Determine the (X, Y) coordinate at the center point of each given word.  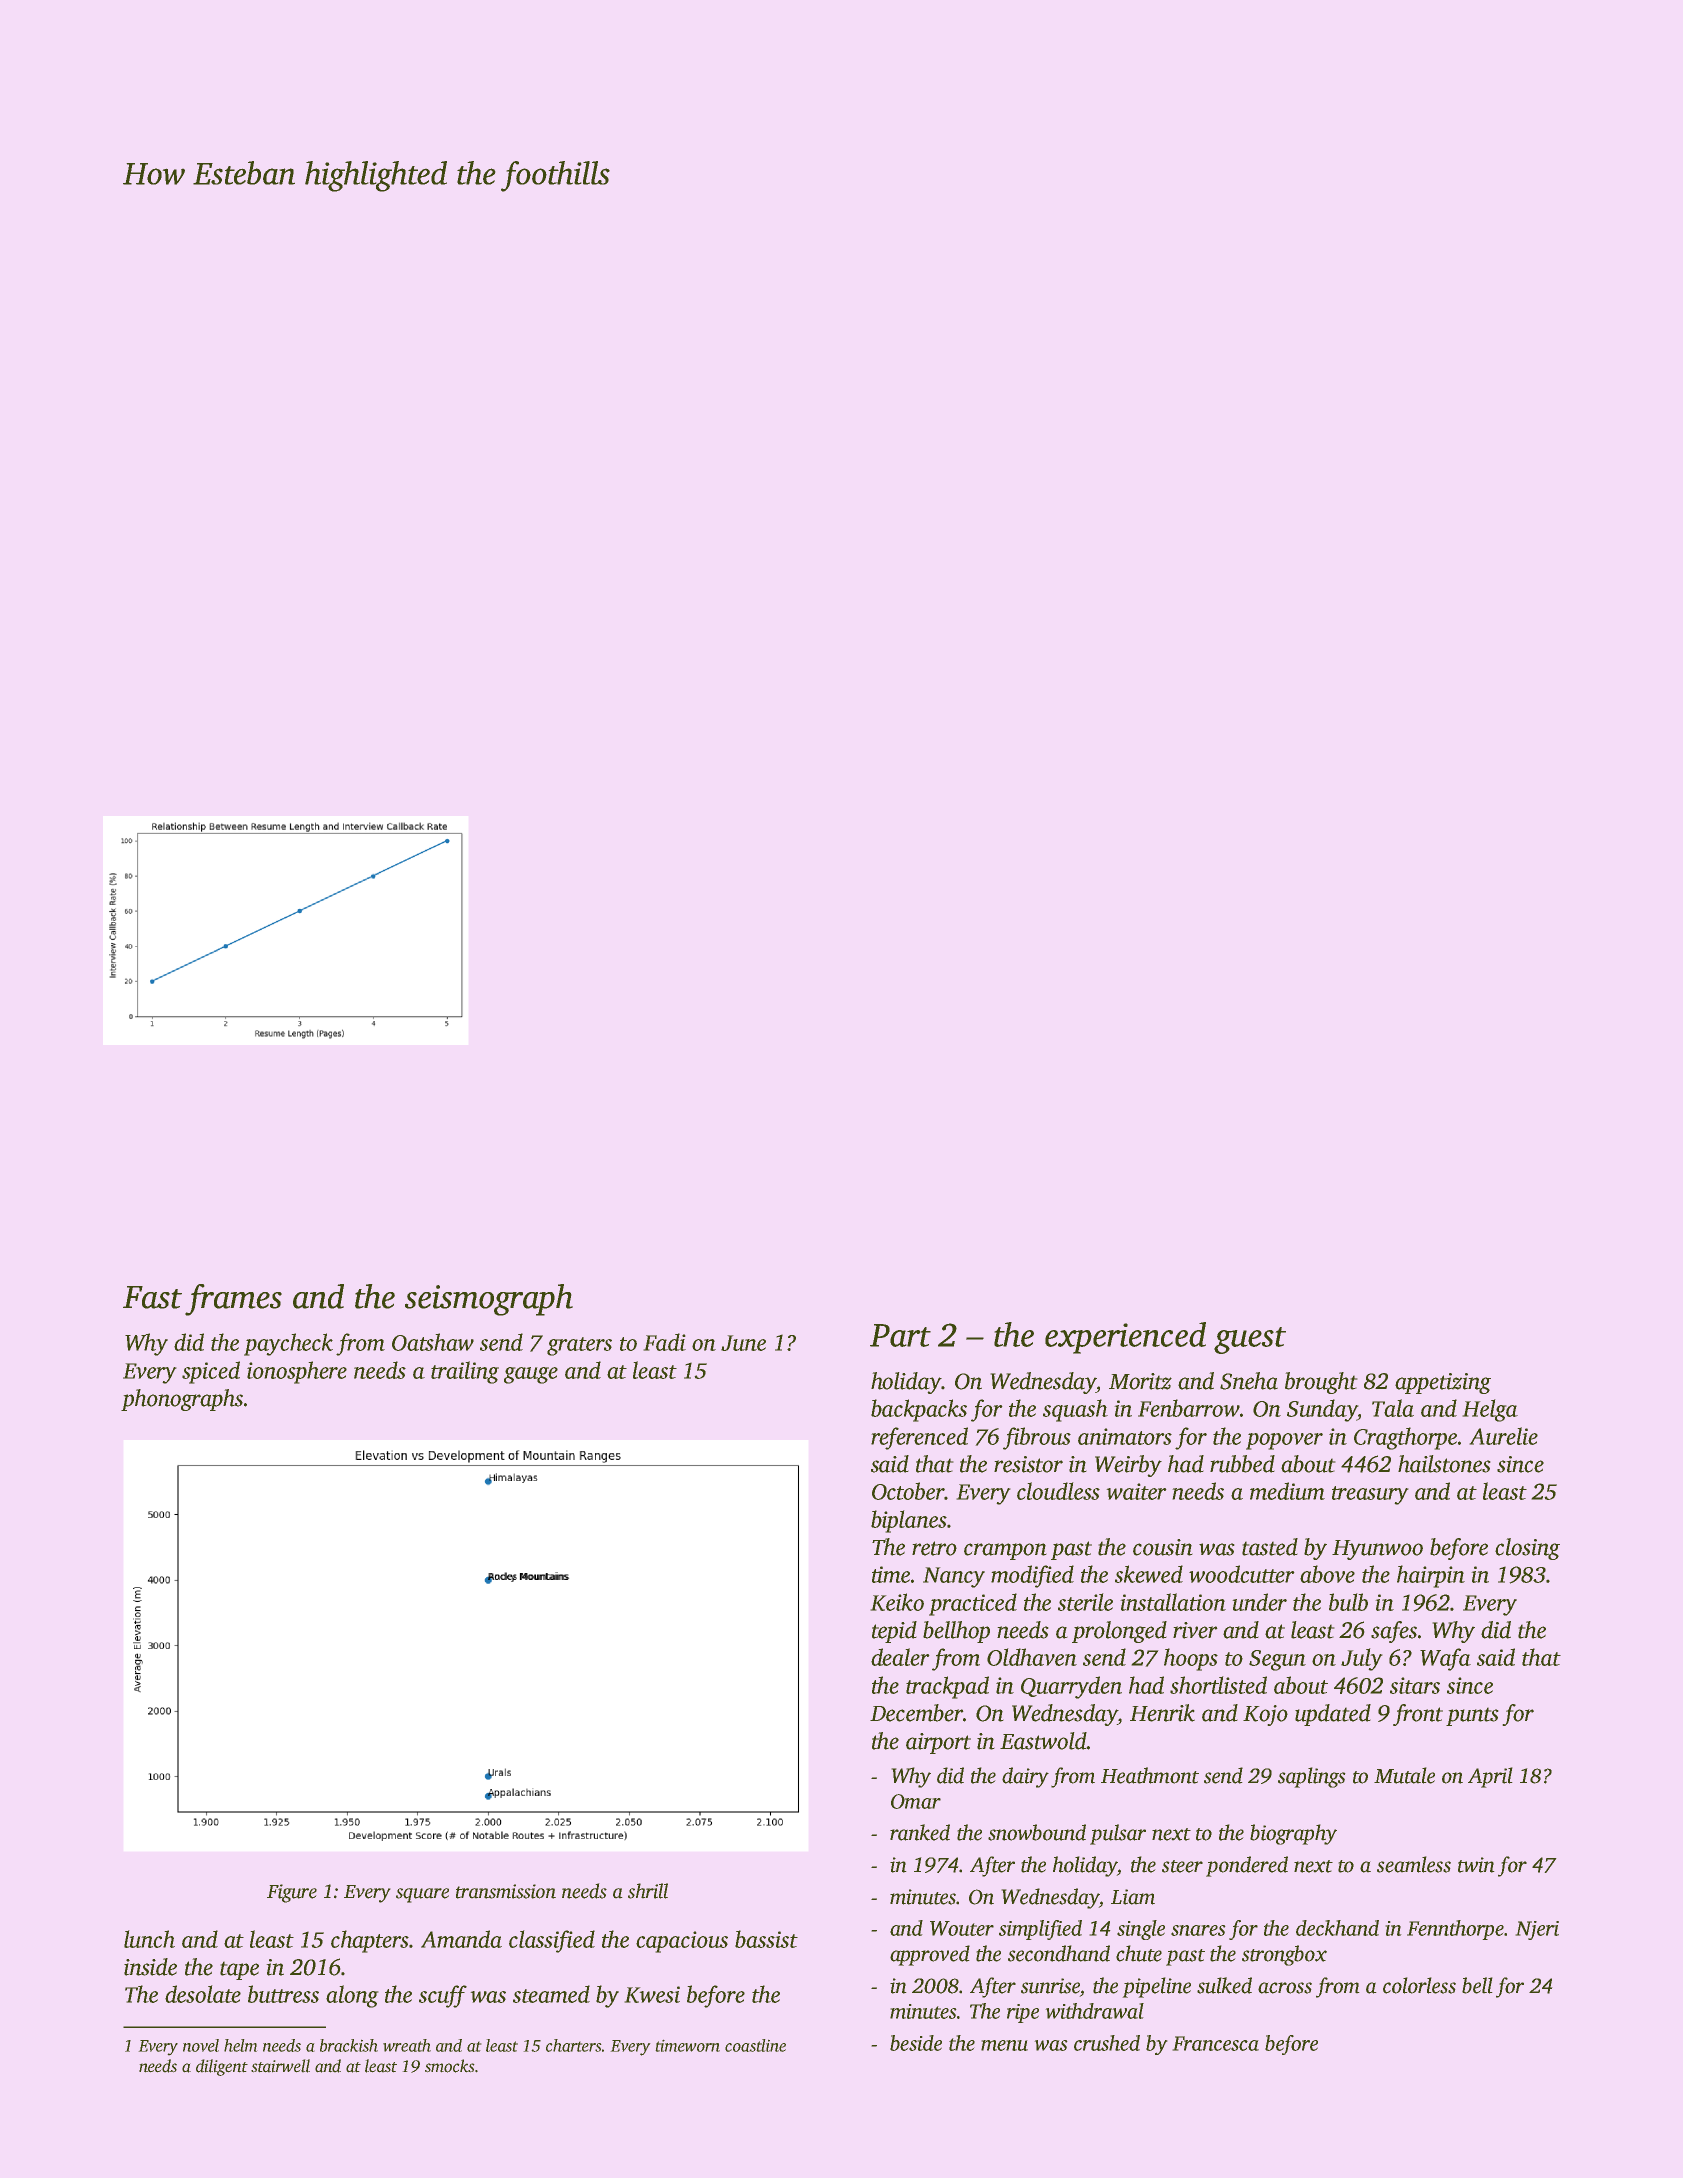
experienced (1125, 1338)
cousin (1163, 1547)
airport (938, 1743)
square (422, 1895)
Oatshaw (433, 1342)
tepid (894, 1632)
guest (1250, 1340)
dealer (900, 1657)
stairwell (280, 2066)
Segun (1277, 1660)
